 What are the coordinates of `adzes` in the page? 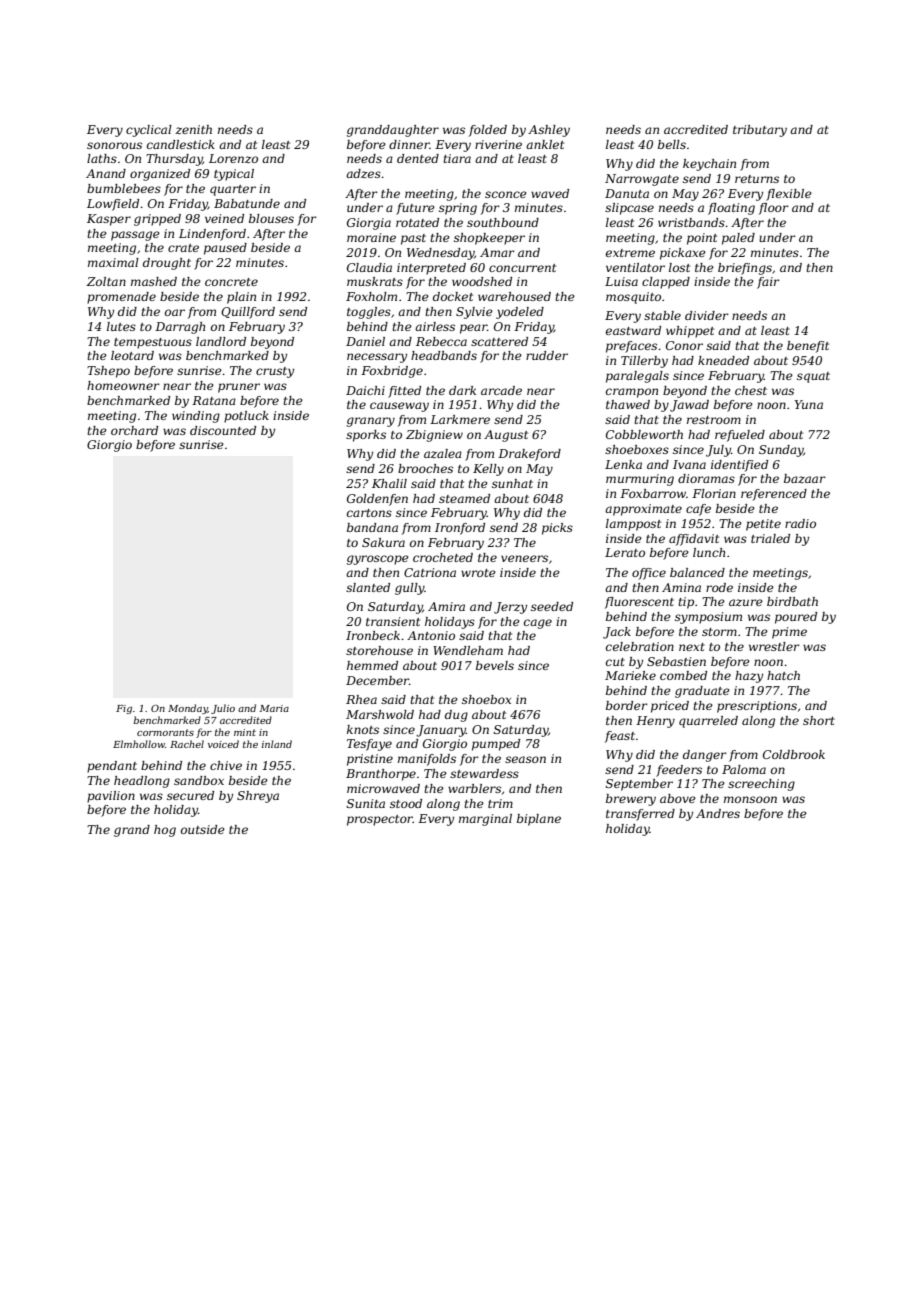 It's located at (363, 173).
